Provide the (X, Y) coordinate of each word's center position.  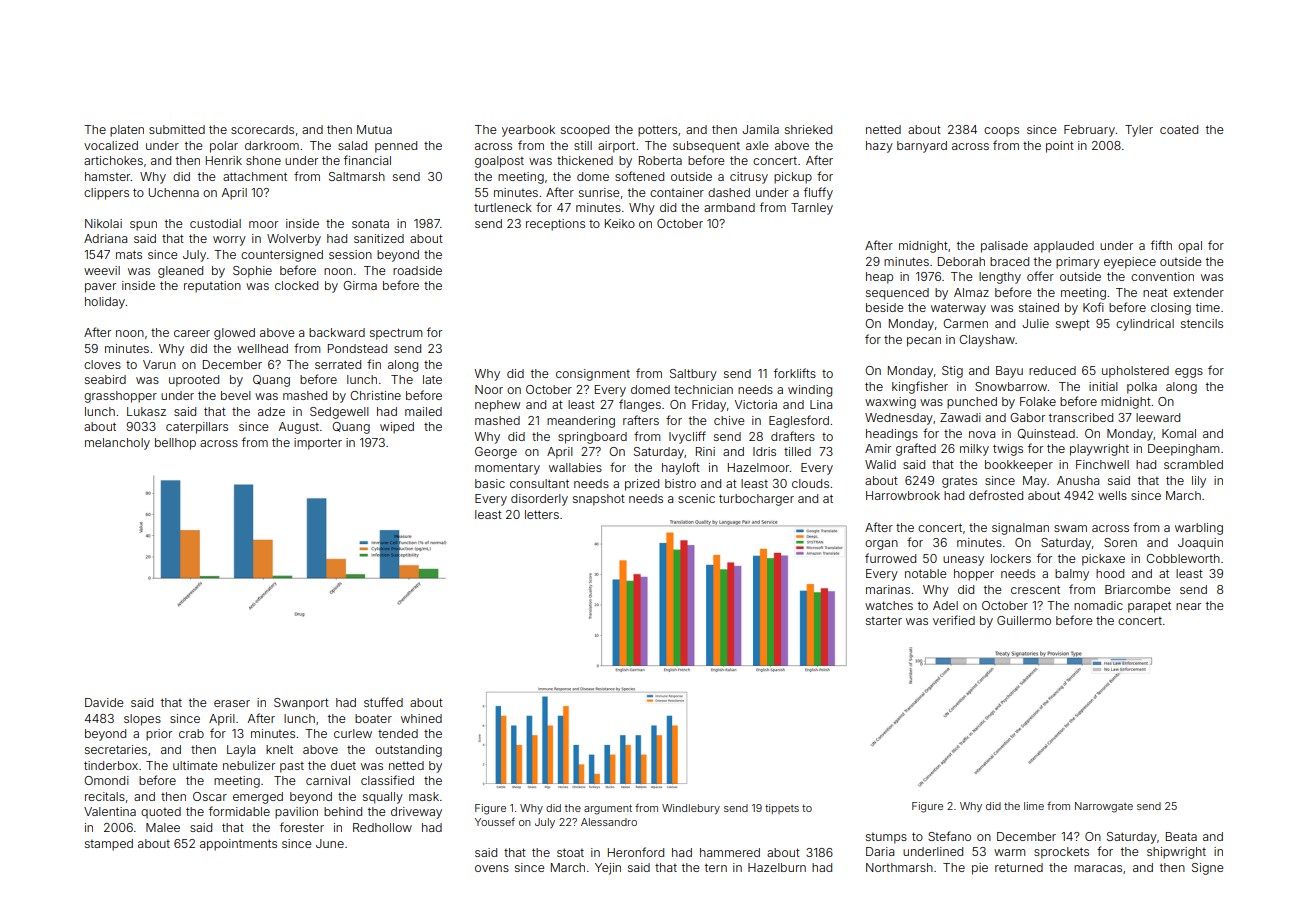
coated (1179, 129)
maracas (1098, 868)
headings (892, 435)
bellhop (175, 444)
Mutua (374, 129)
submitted (177, 129)
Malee (163, 827)
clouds (810, 483)
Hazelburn (777, 867)
